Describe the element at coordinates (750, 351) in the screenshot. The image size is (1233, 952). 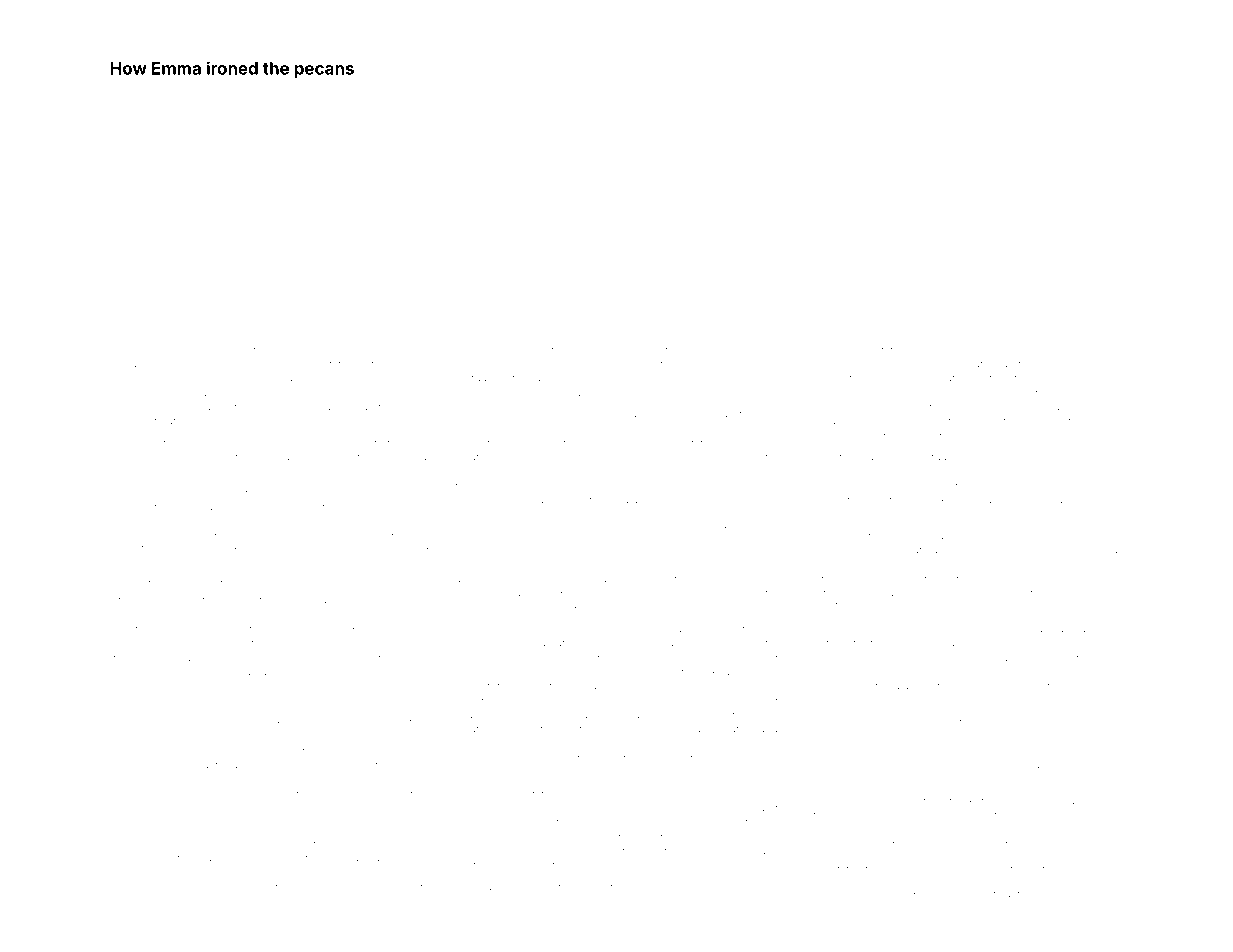
I see `ergonomic` at that location.
